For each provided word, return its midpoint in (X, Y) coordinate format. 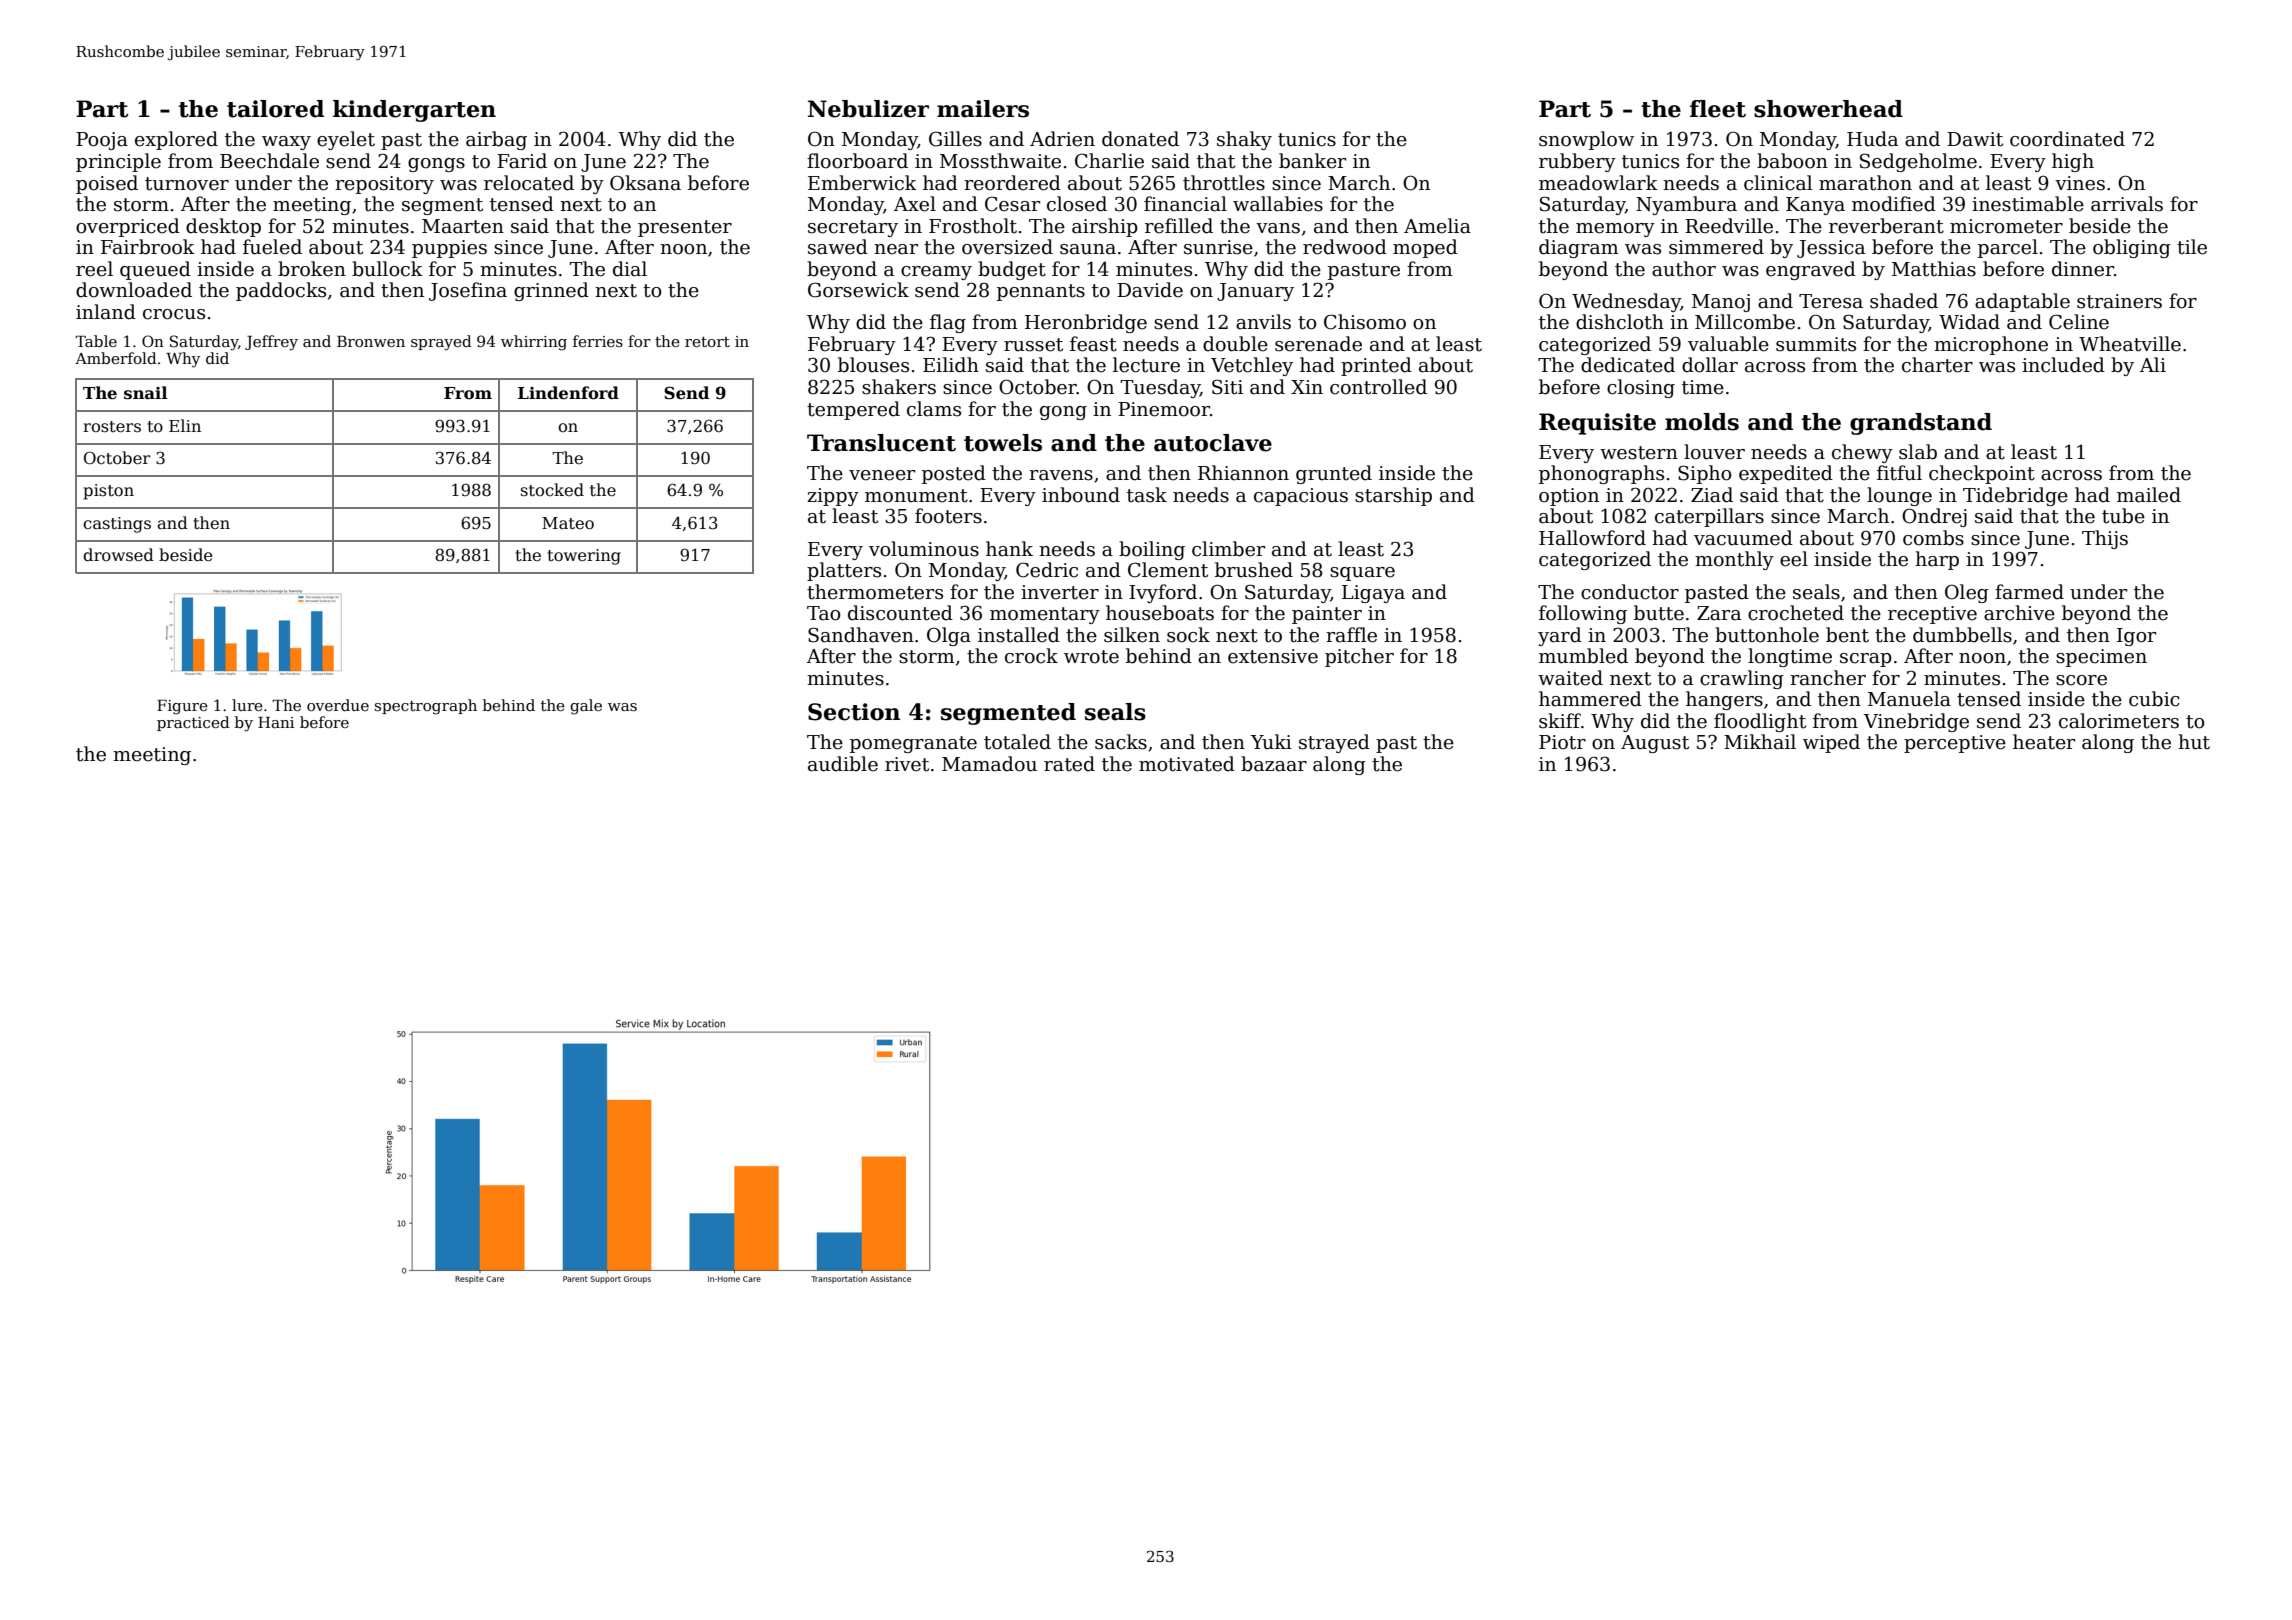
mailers (983, 109)
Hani (276, 722)
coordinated (2067, 139)
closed (1077, 204)
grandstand (1921, 424)
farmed (2029, 592)
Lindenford (568, 393)
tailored (275, 109)
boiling (1152, 550)
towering (584, 557)
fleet (1718, 109)
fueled (272, 247)
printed (1376, 366)
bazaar (1274, 764)
